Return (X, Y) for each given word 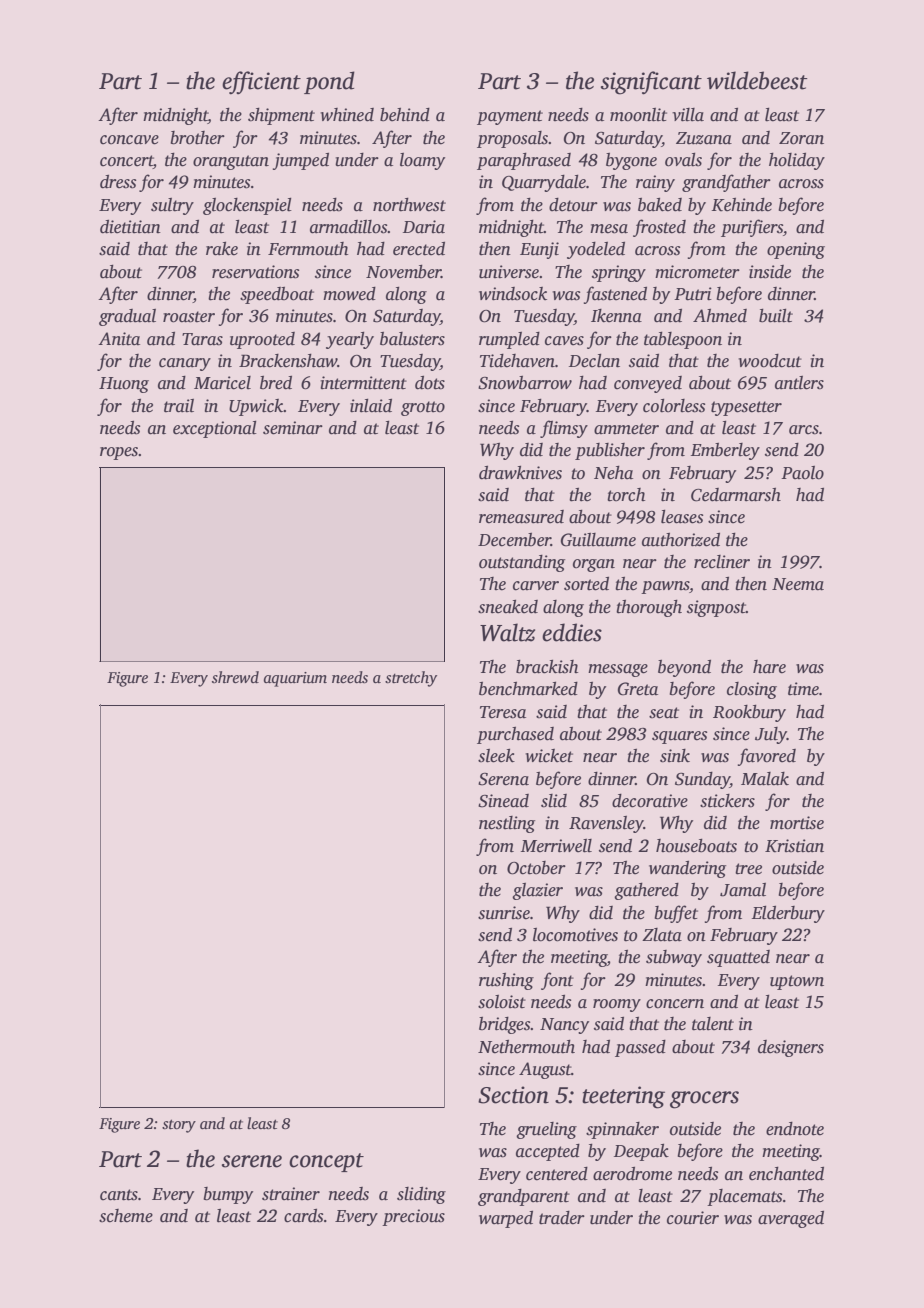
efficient (261, 83)
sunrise (504, 913)
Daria (424, 227)
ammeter (626, 429)
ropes (119, 453)
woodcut (770, 361)
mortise (797, 823)
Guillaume (598, 540)
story (179, 1126)
